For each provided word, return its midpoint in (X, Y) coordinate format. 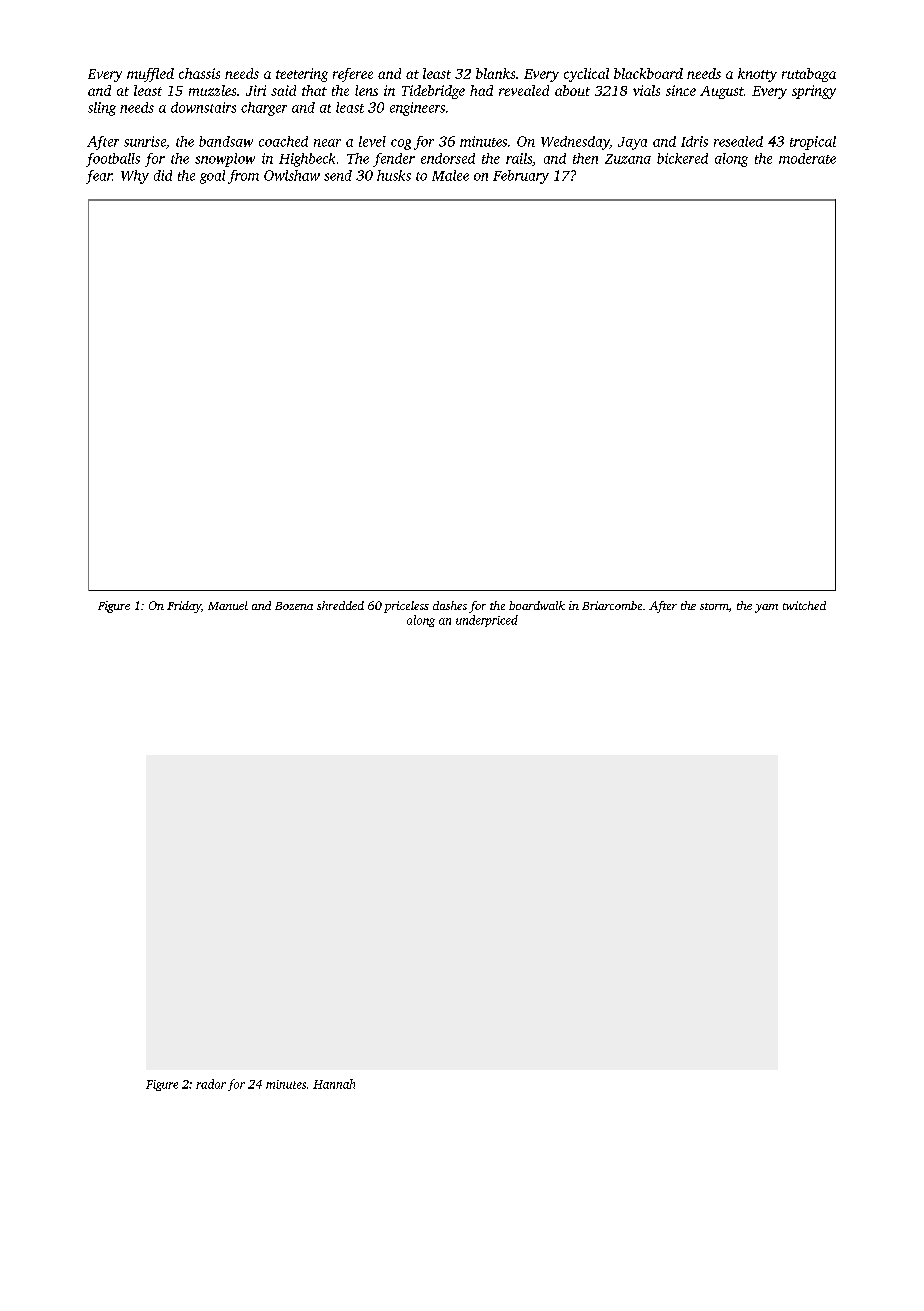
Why (135, 177)
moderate (807, 158)
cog (401, 144)
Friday (184, 607)
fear (99, 177)
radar (211, 1084)
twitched (804, 605)
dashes (450, 605)
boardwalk (537, 605)
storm (714, 606)
